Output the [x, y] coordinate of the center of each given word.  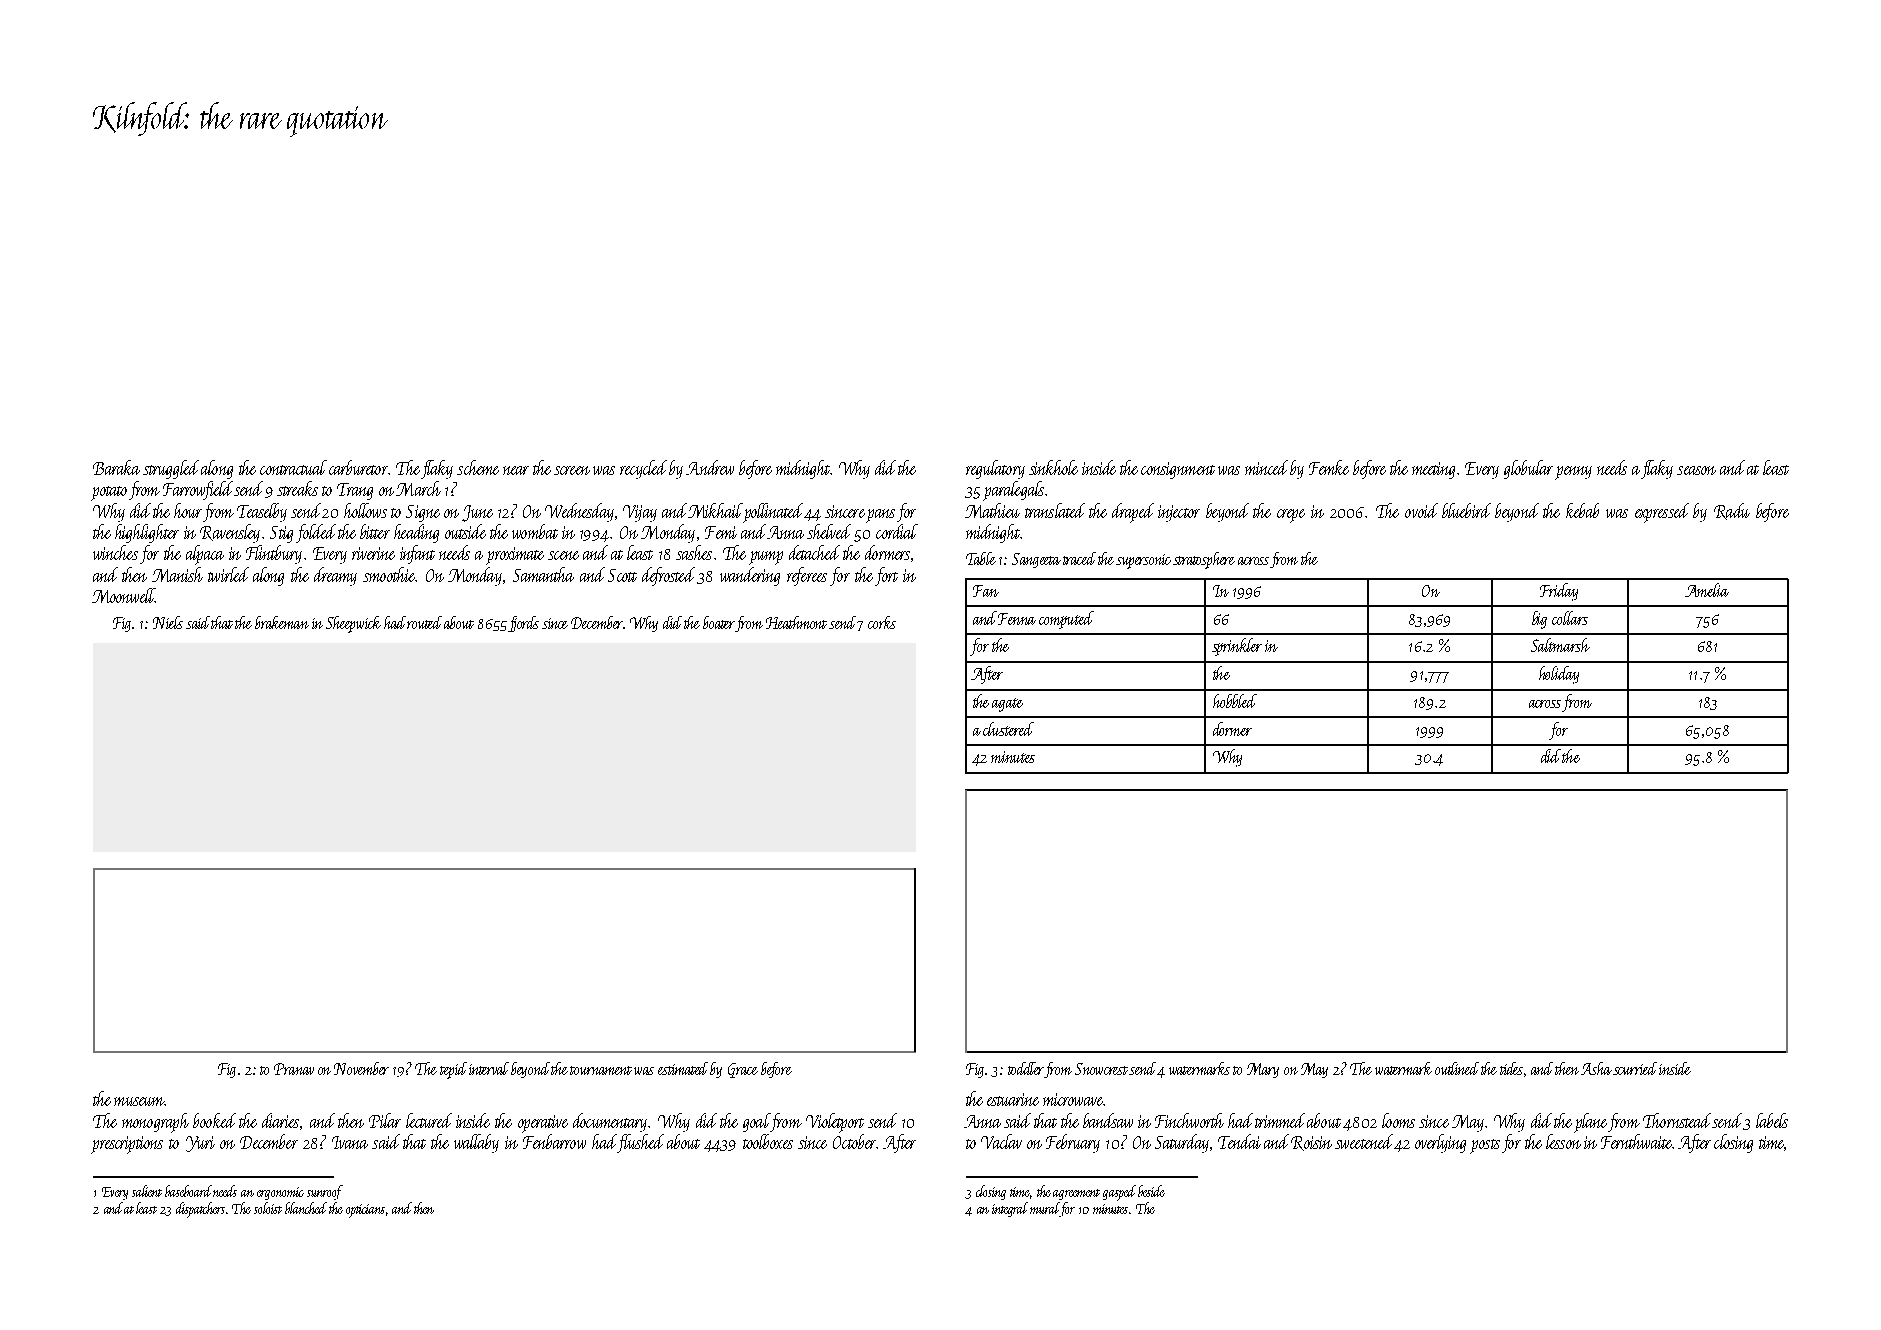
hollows [365, 510]
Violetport [835, 1123]
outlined [1457, 1068]
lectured [429, 1120]
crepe [1291, 516]
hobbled [1235, 701]
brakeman [282, 622]
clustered [1008, 729]
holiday [1559, 675]
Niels [168, 622]
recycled [643, 469]
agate [1007, 705]
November [361, 1068]
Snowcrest [1102, 1069]
